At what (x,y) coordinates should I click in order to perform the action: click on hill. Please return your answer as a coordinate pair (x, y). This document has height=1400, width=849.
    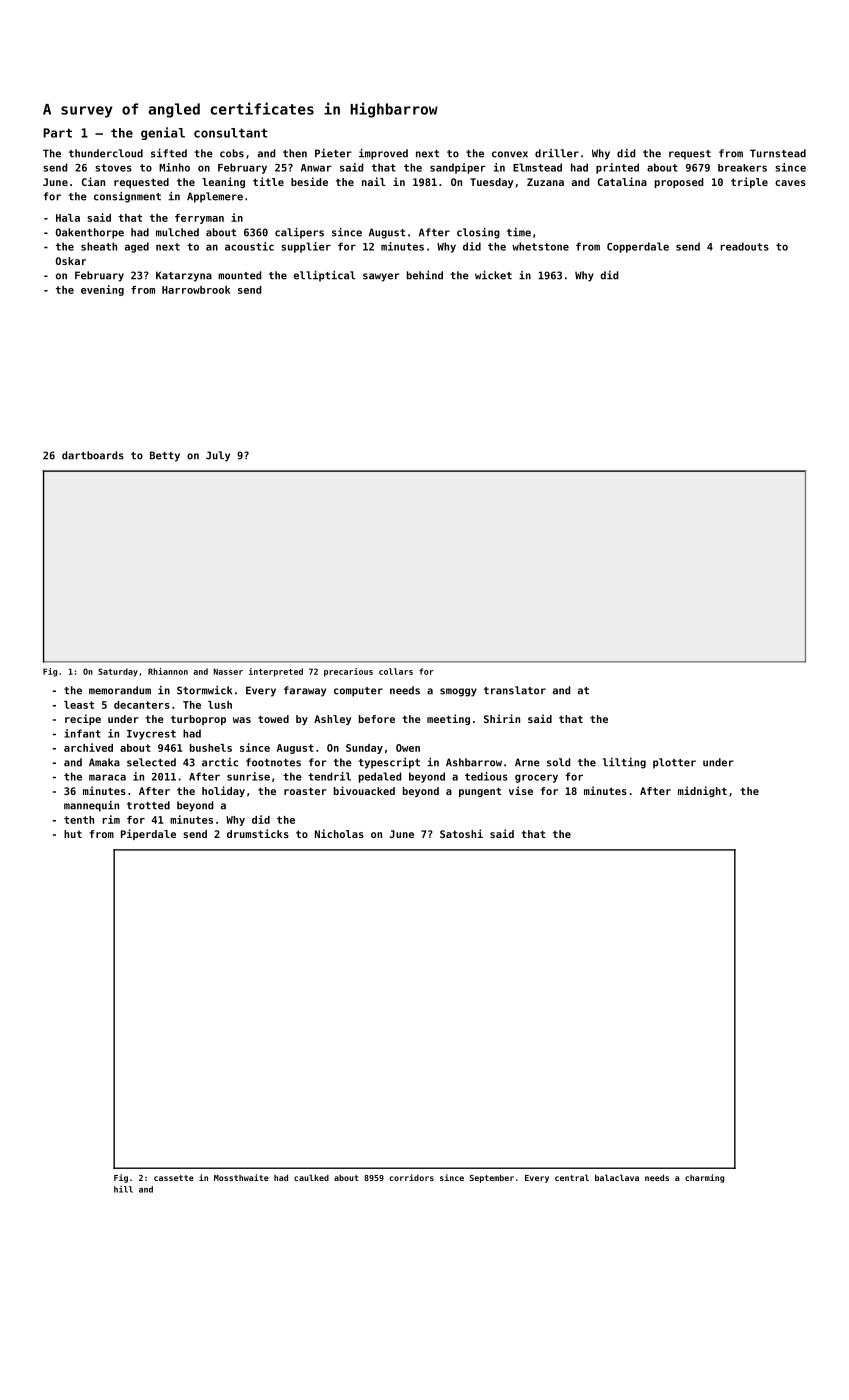
    Looking at the image, I should click on (123, 1189).
